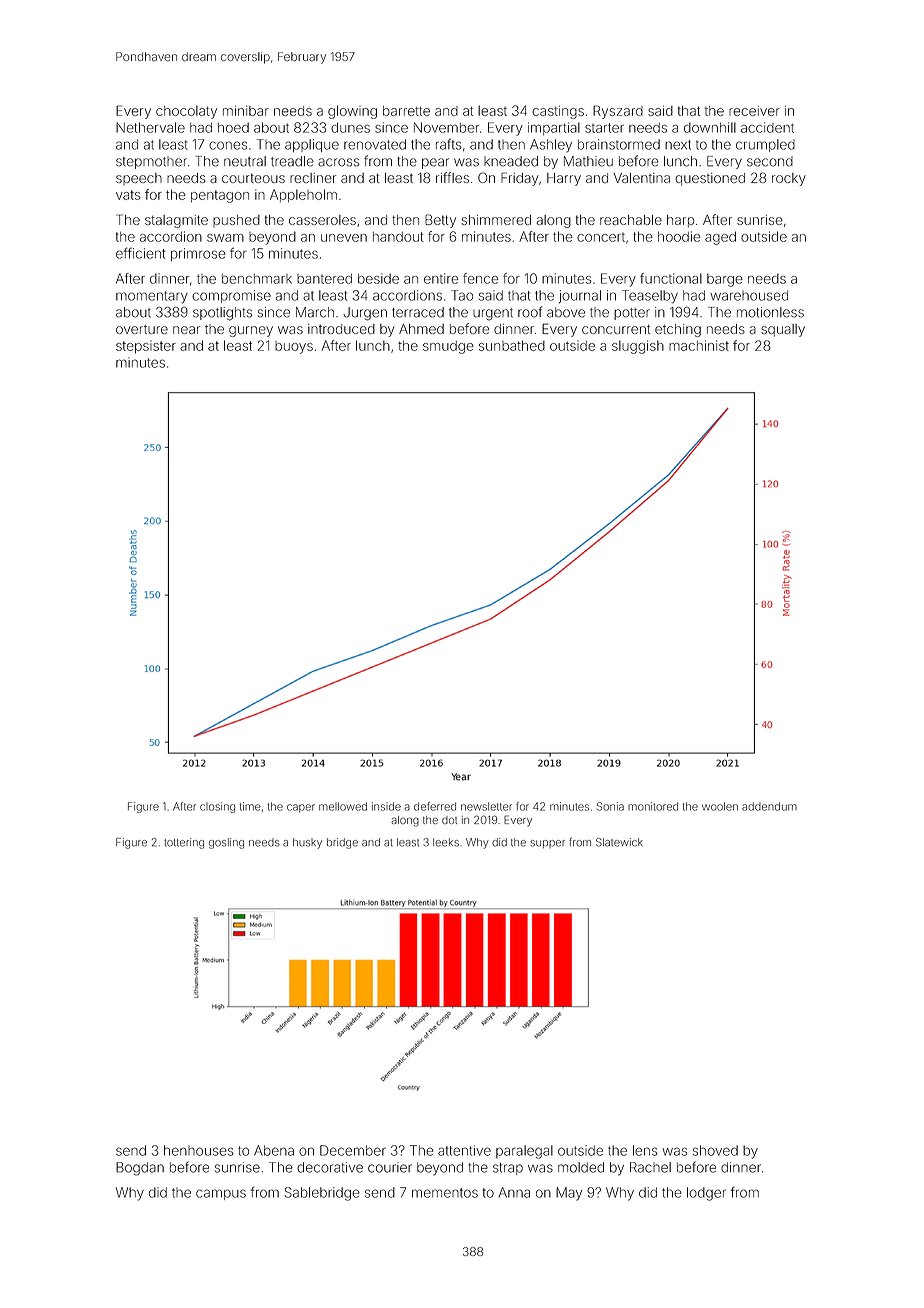 The height and width of the screenshot is (1308, 924). Describe the element at coordinates (322, 220) in the screenshot. I see `casseroles` at that location.
